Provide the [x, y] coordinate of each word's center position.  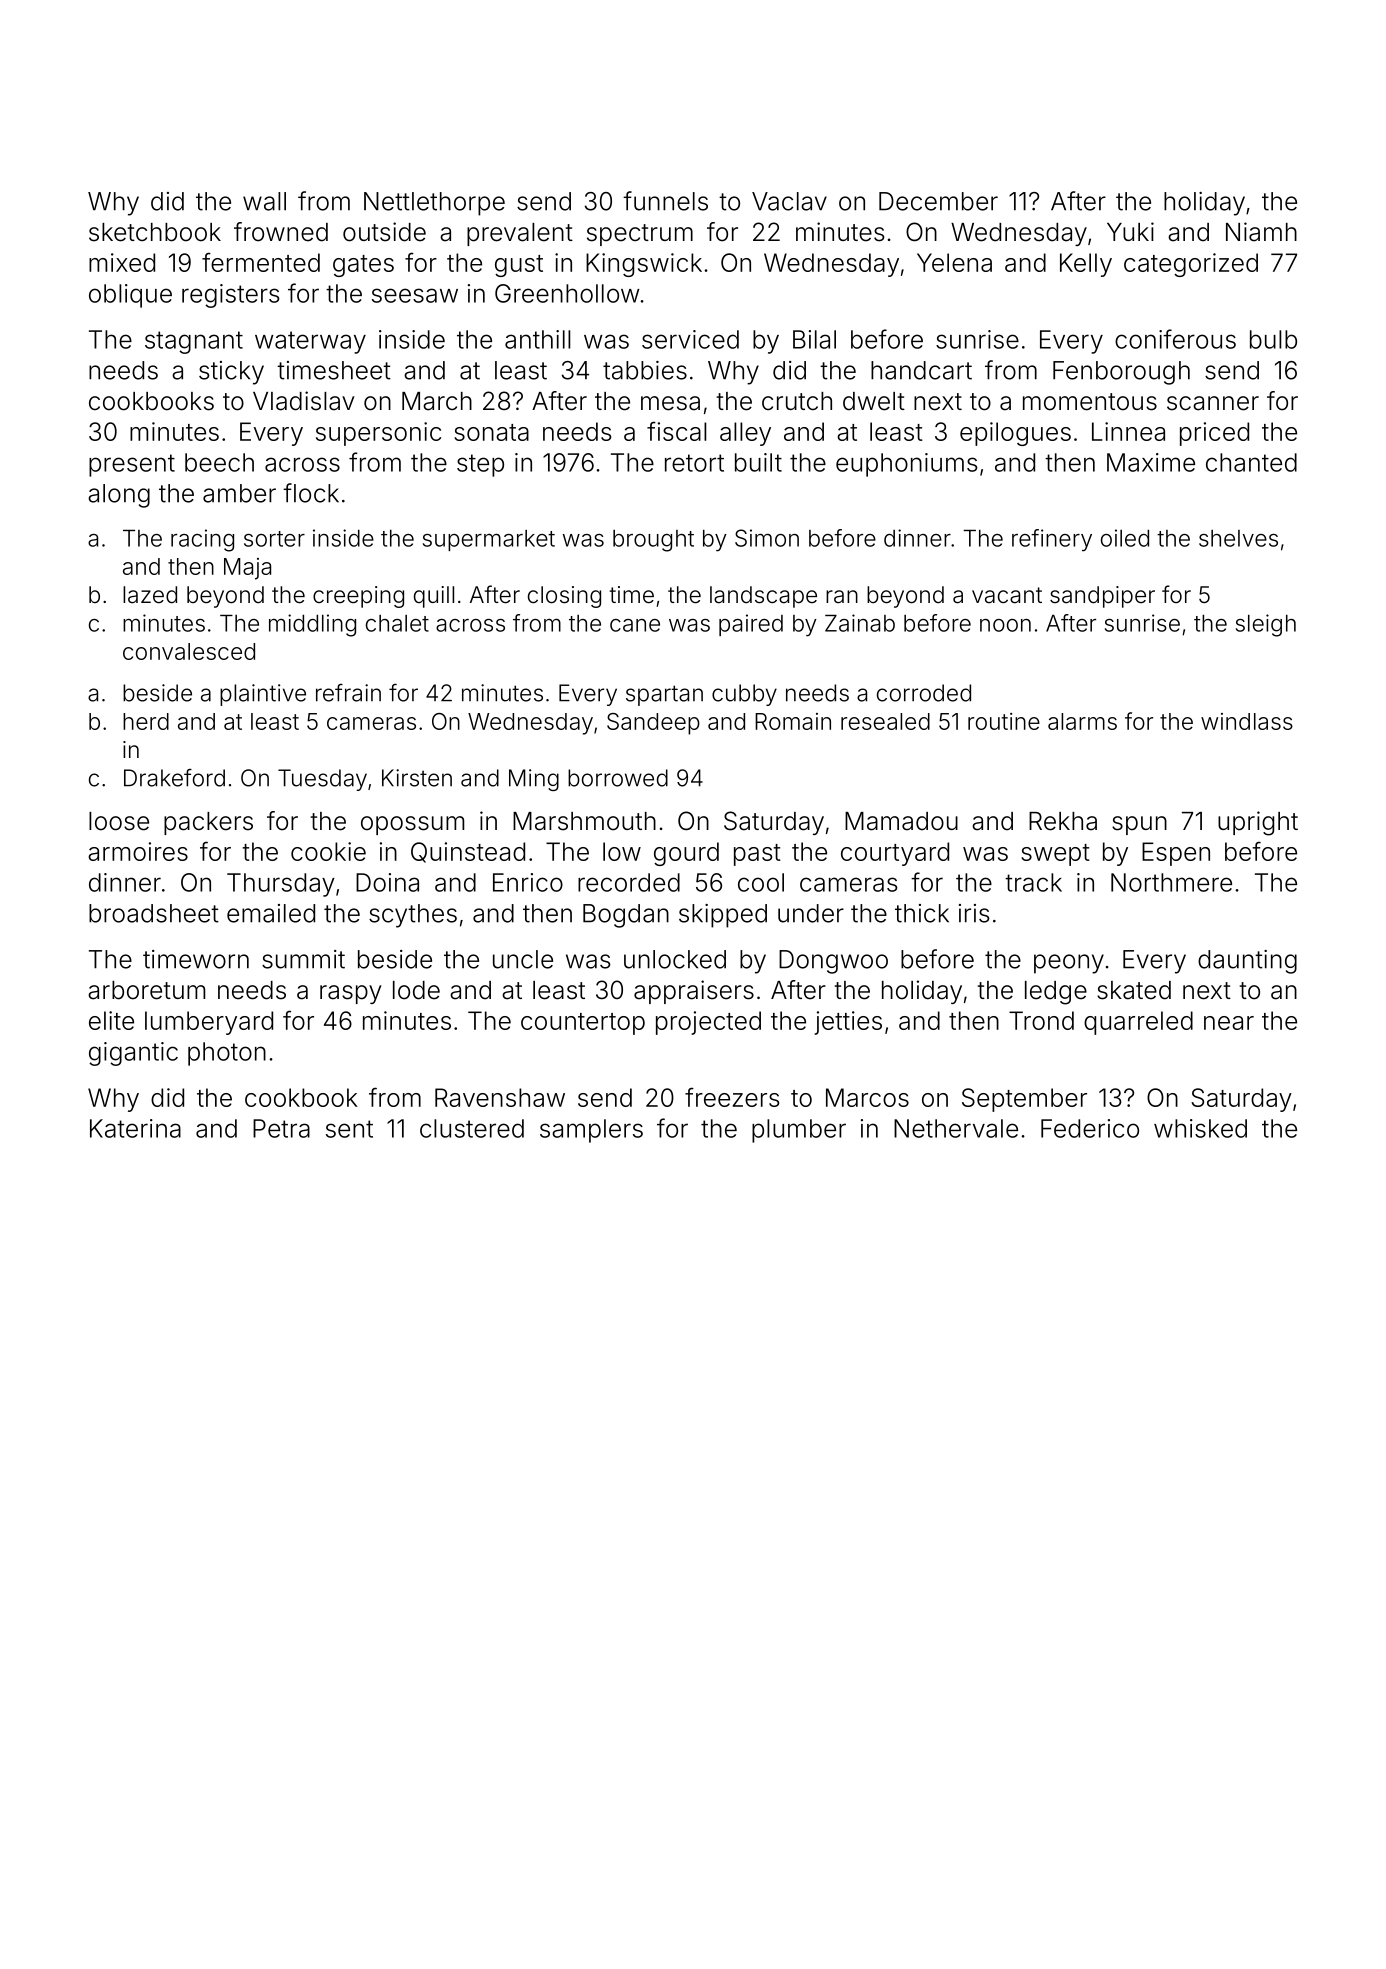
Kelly [1086, 265]
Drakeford [174, 778]
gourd [686, 854]
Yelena [954, 262]
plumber [799, 1131]
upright [1258, 823]
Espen [1176, 854]
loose [119, 821]
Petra [281, 1128]
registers [231, 296]
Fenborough [1121, 373]
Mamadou [901, 821]
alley [745, 434]
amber [239, 493]
